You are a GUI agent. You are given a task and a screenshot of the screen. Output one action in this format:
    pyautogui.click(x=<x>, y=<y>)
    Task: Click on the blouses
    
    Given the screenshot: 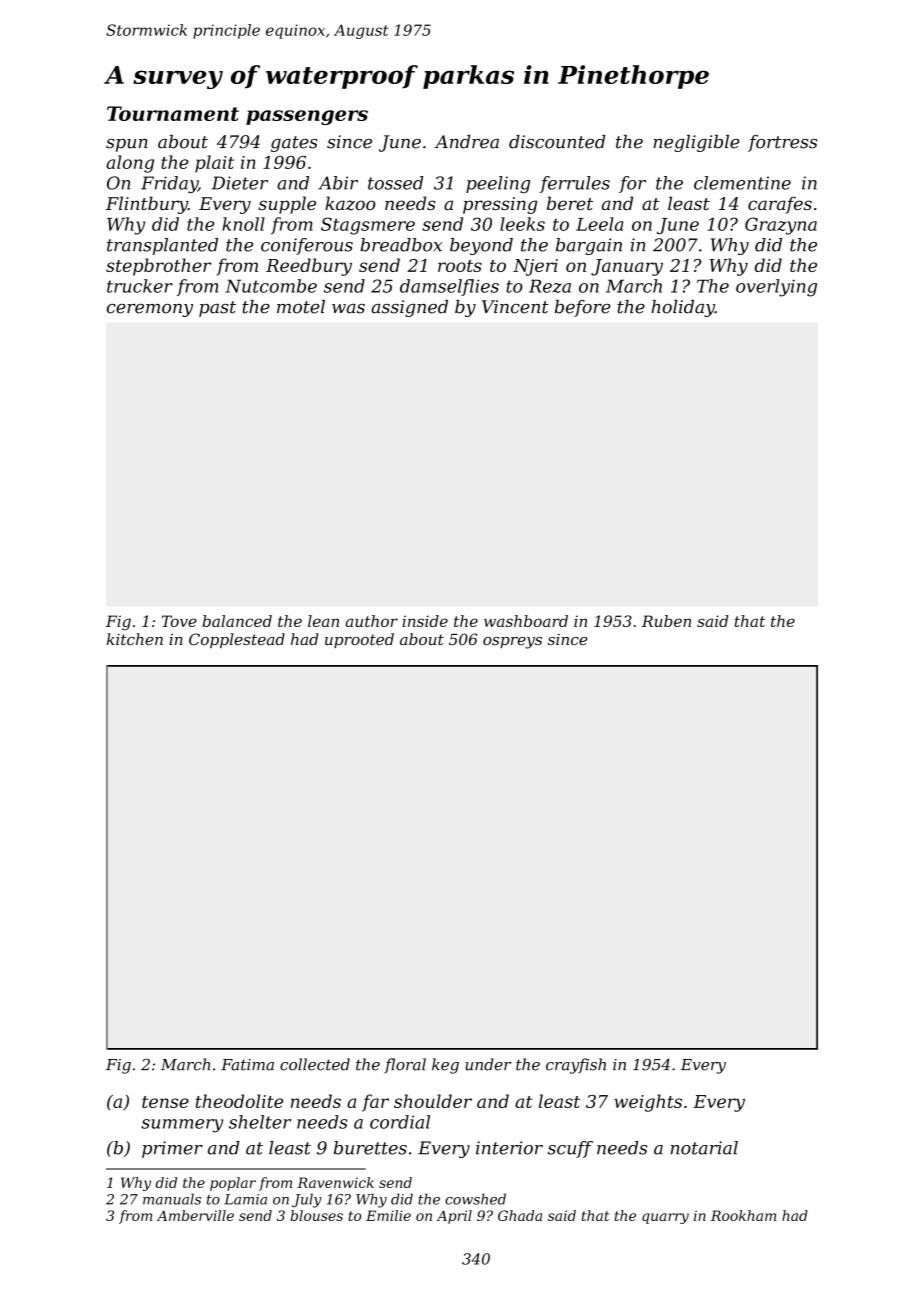 What is the action you would take?
    pyautogui.click(x=316, y=1215)
